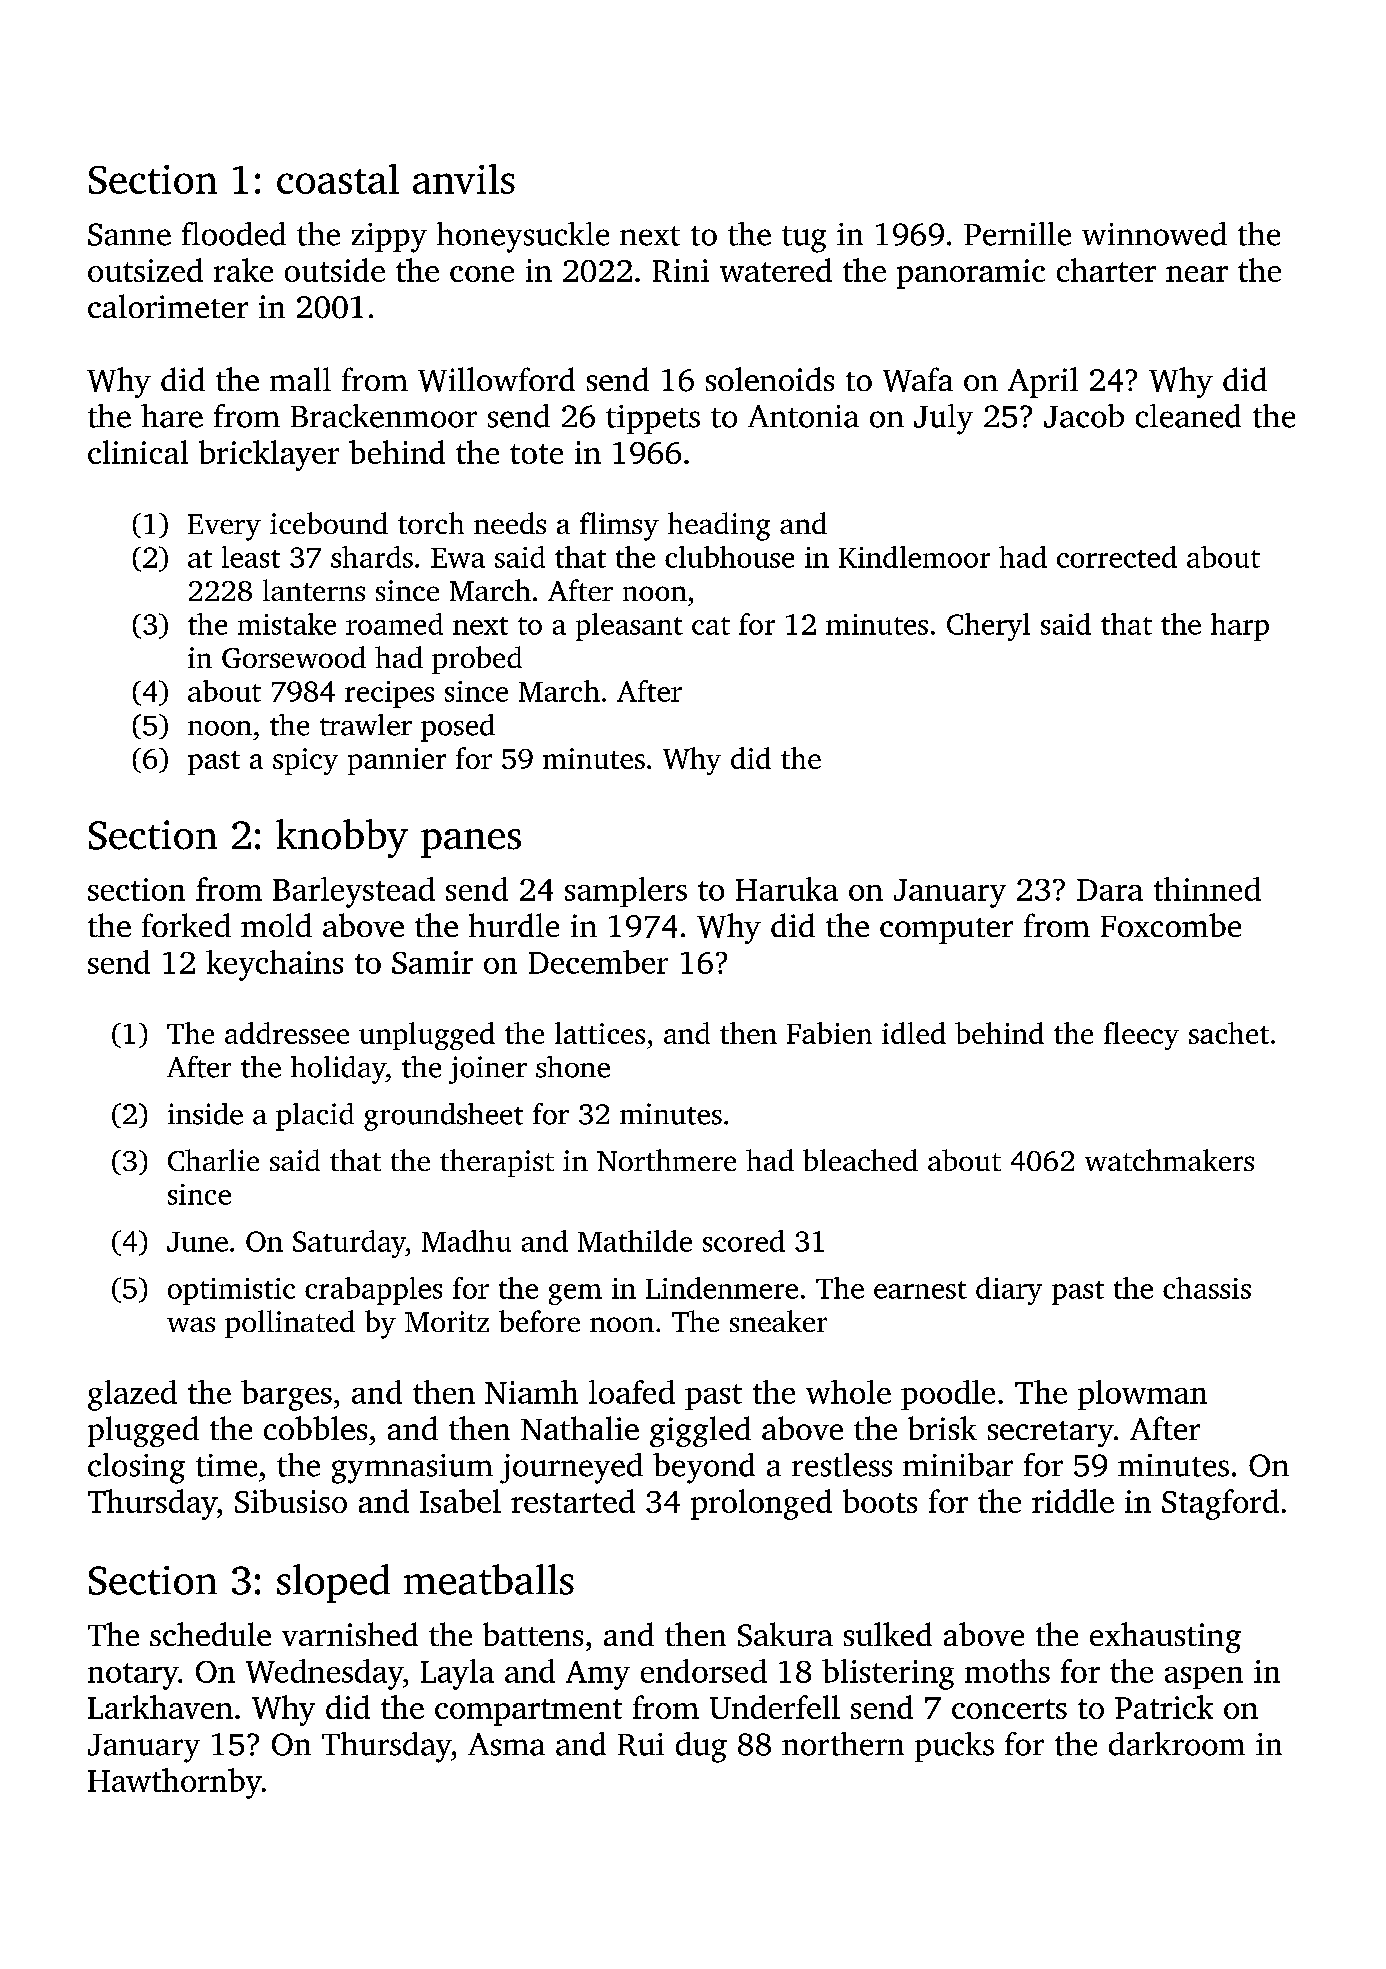  What do you see at coordinates (1110, 890) in the screenshot?
I see `Dara` at bounding box center [1110, 890].
